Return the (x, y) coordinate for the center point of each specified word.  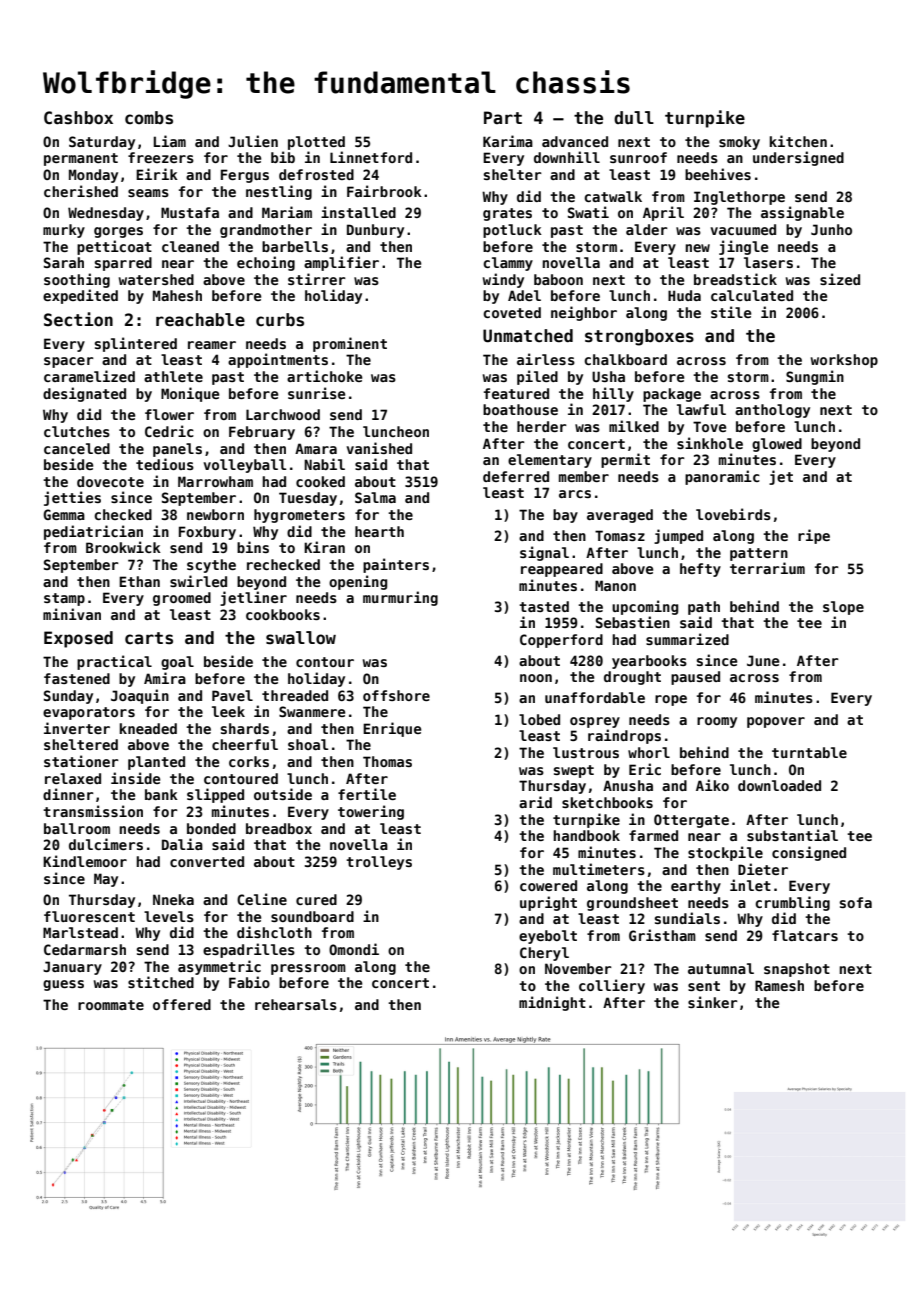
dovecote (110, 481)
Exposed (78, 639)
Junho (831, 229)
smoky (739, 143)
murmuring (400, 598)
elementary (550, 461)
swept (574, 771)
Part (503, 117)
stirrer (317, 279)
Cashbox (78, 118)
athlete (173, 376)
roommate (111, 1005)
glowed (777, 445)
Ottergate (691, 821)
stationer (81, 761)
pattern (759, 554)
